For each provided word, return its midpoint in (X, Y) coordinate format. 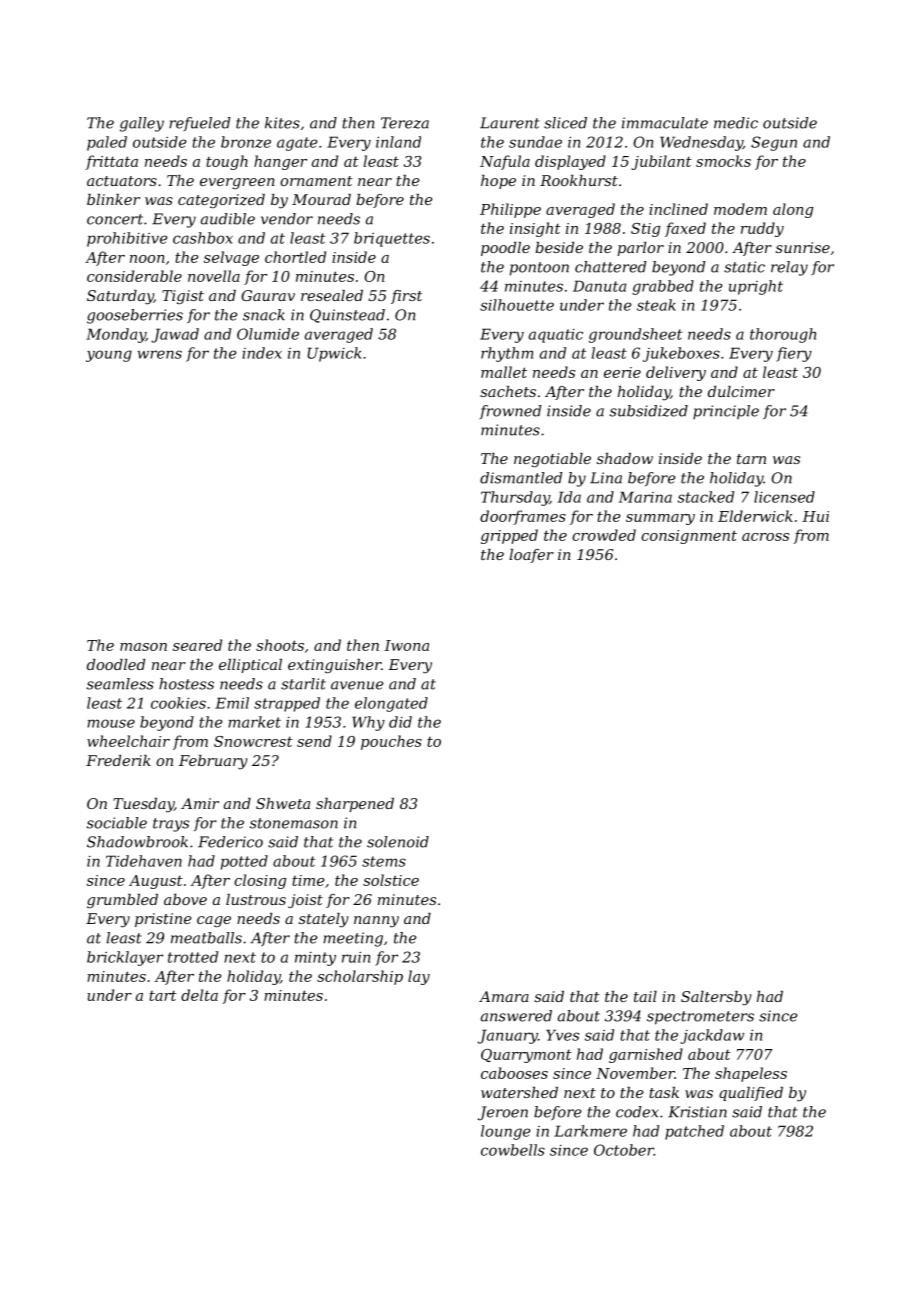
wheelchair (128, 741)
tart (163, 995)
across (765, 537)
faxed (685, 229)
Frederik (118, 760)
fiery (794, 354)
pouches (391, 742)
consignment (689, 537)
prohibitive (127, 239)
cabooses (514, 1073)
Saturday (120, 297)
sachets (508, 391)
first (406, 297)
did (400, 722)
